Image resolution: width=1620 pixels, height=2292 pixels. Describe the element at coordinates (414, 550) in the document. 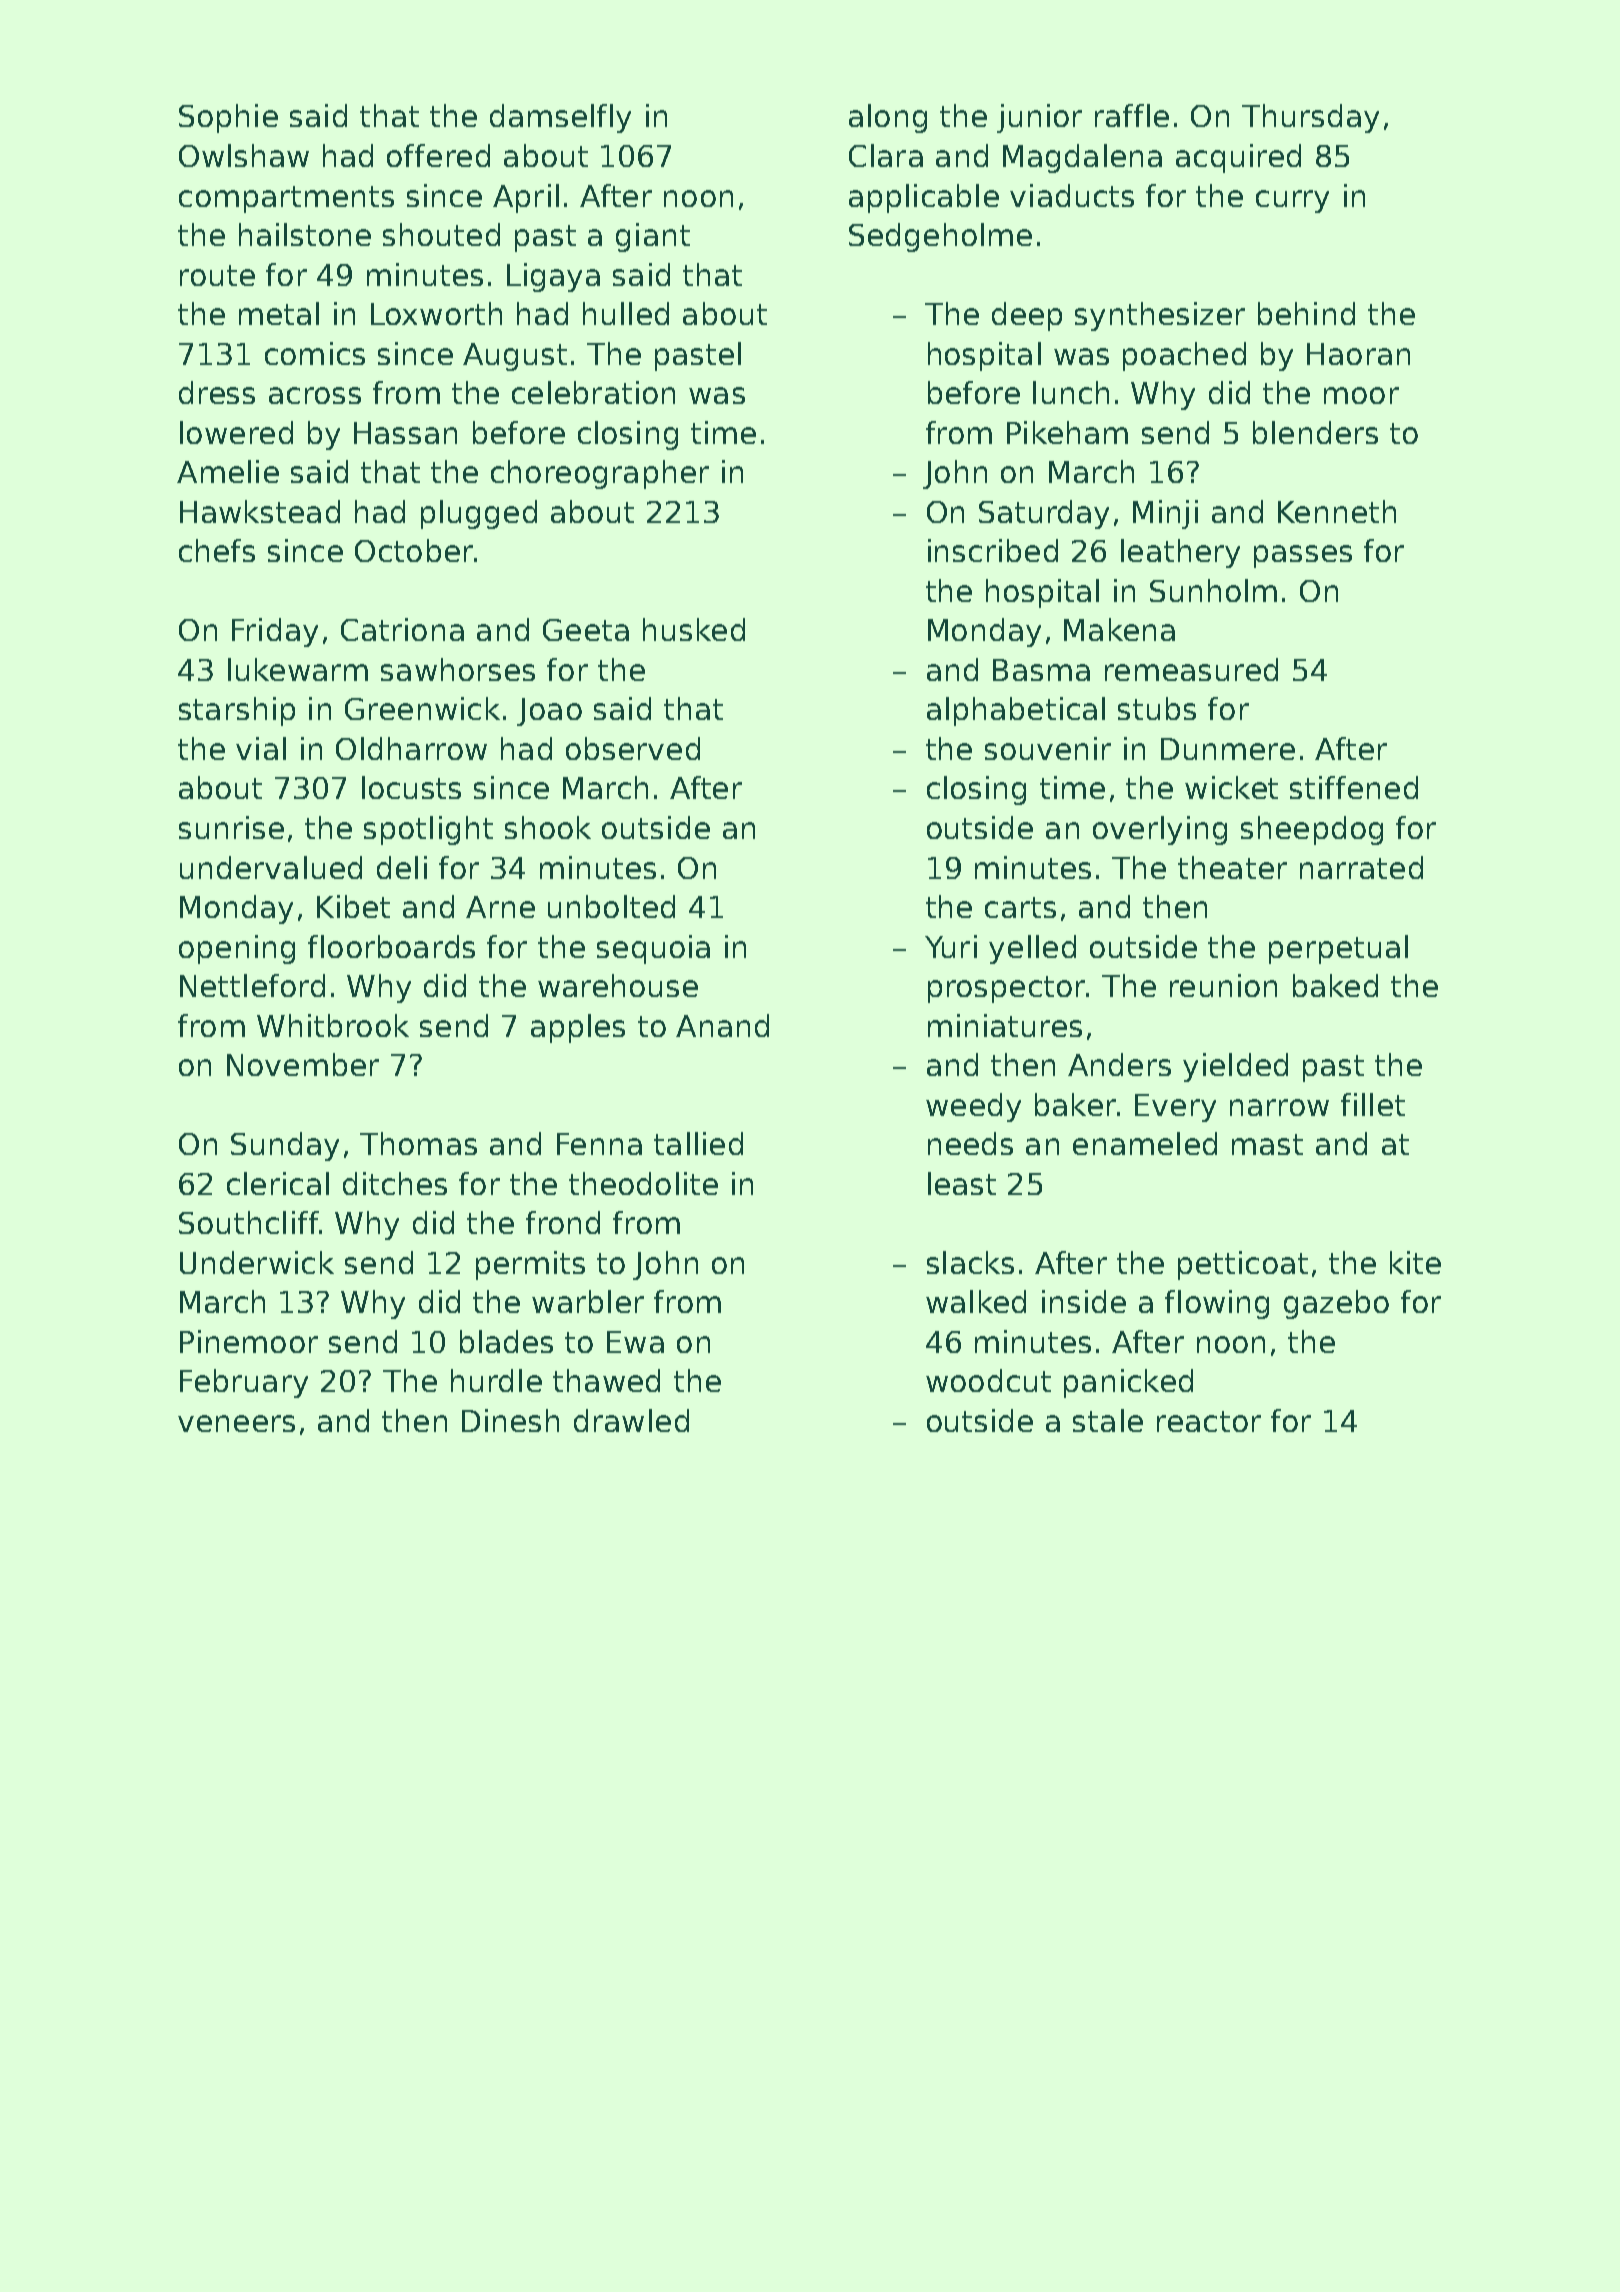

I see `October` at that location.
